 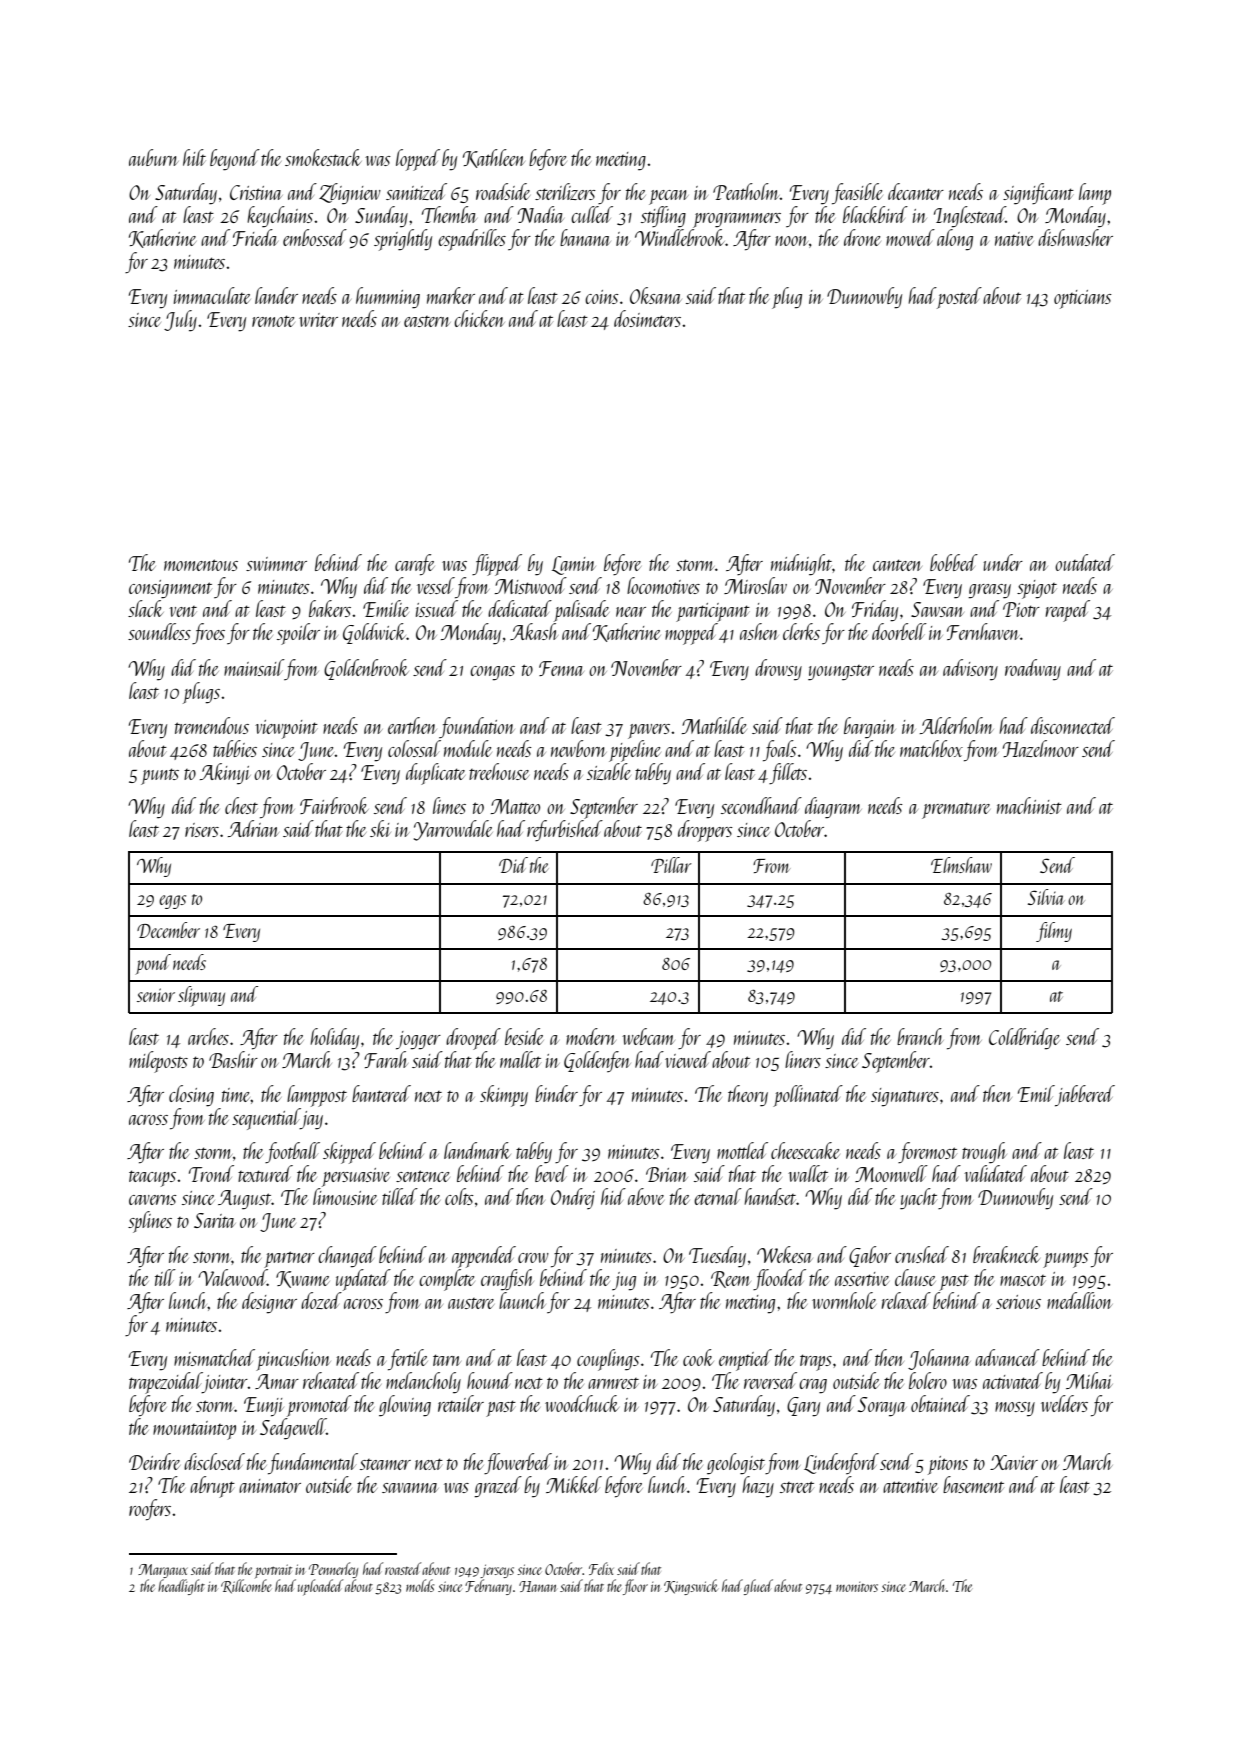 What do you see at coordinates (746, 191) in the screenshot?
I see `Peatholm` at bounding box center [746, 191].
